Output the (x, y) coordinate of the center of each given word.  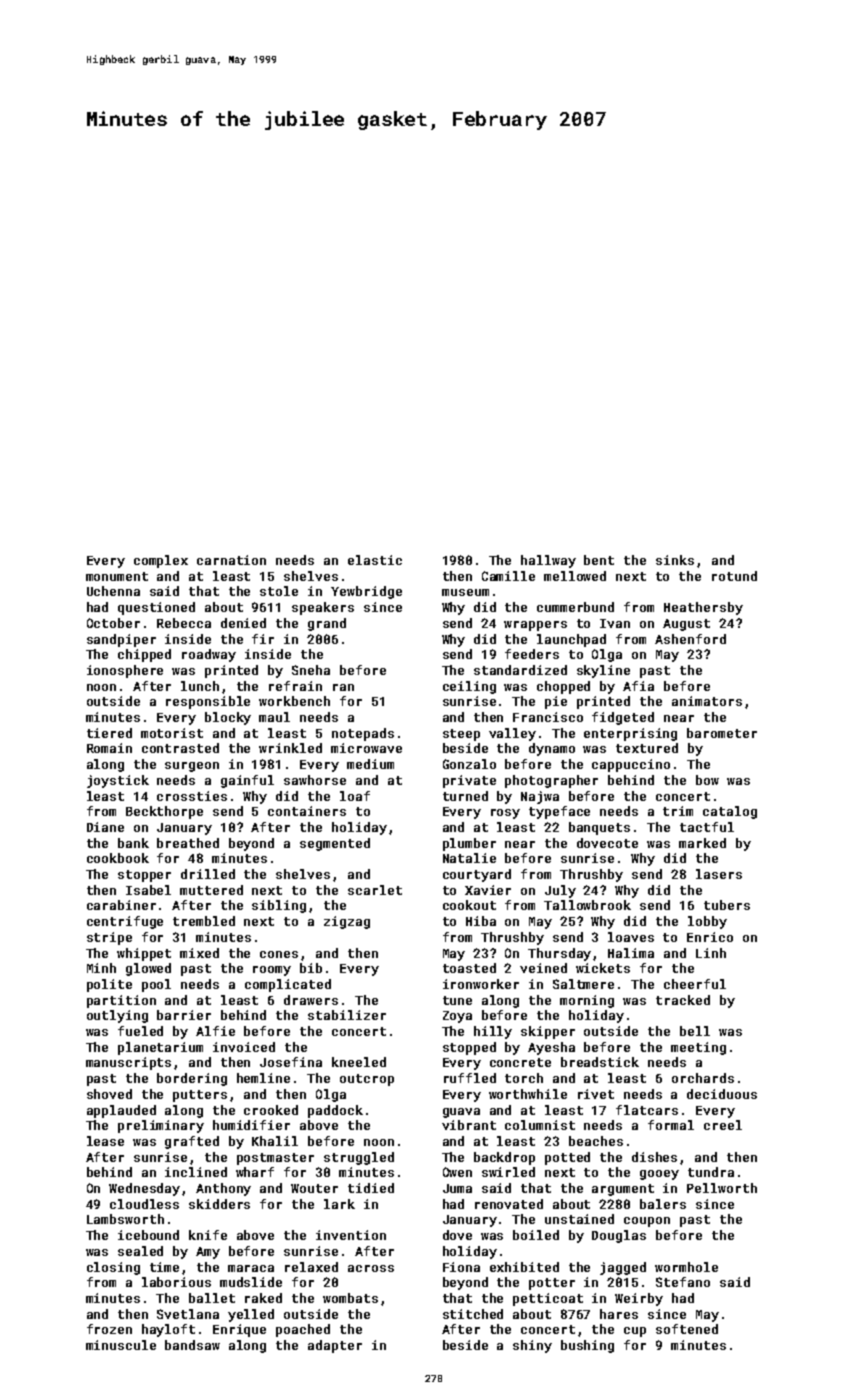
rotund (734, 576)
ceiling (469, 687)
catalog (730, 812)
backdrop (504, 1158)
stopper (144, 876)
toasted (469, 968)
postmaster (275, 1159)
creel (723, 1125)
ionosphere (125, 671)
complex (161, 561)
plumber (469, 844)
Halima (631, 953)
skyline (603, 671)
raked (263, 1298)
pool (156, 985)
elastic (375, 560)
